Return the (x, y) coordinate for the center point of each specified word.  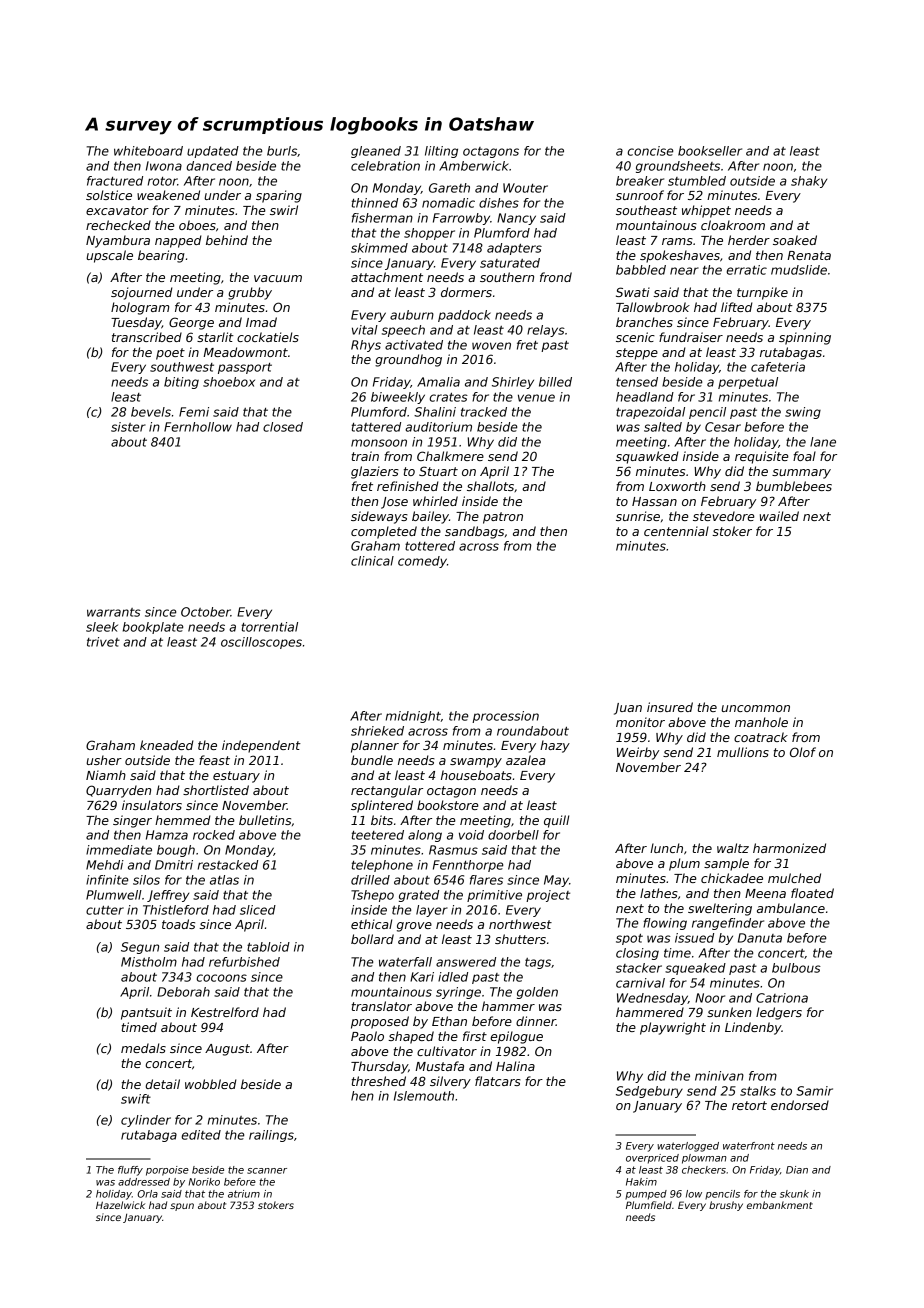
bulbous (796, 968)
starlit (215, 337)
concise (650, 151)
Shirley (513, 383)
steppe (637, 354)
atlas (224, 880)
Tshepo (372, 896)
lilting (441, 152)
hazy (555, 746)
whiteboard (148, 151)
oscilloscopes (261, 643)
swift (136, 1099)
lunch (666, 848)
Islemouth (424, 1096)
